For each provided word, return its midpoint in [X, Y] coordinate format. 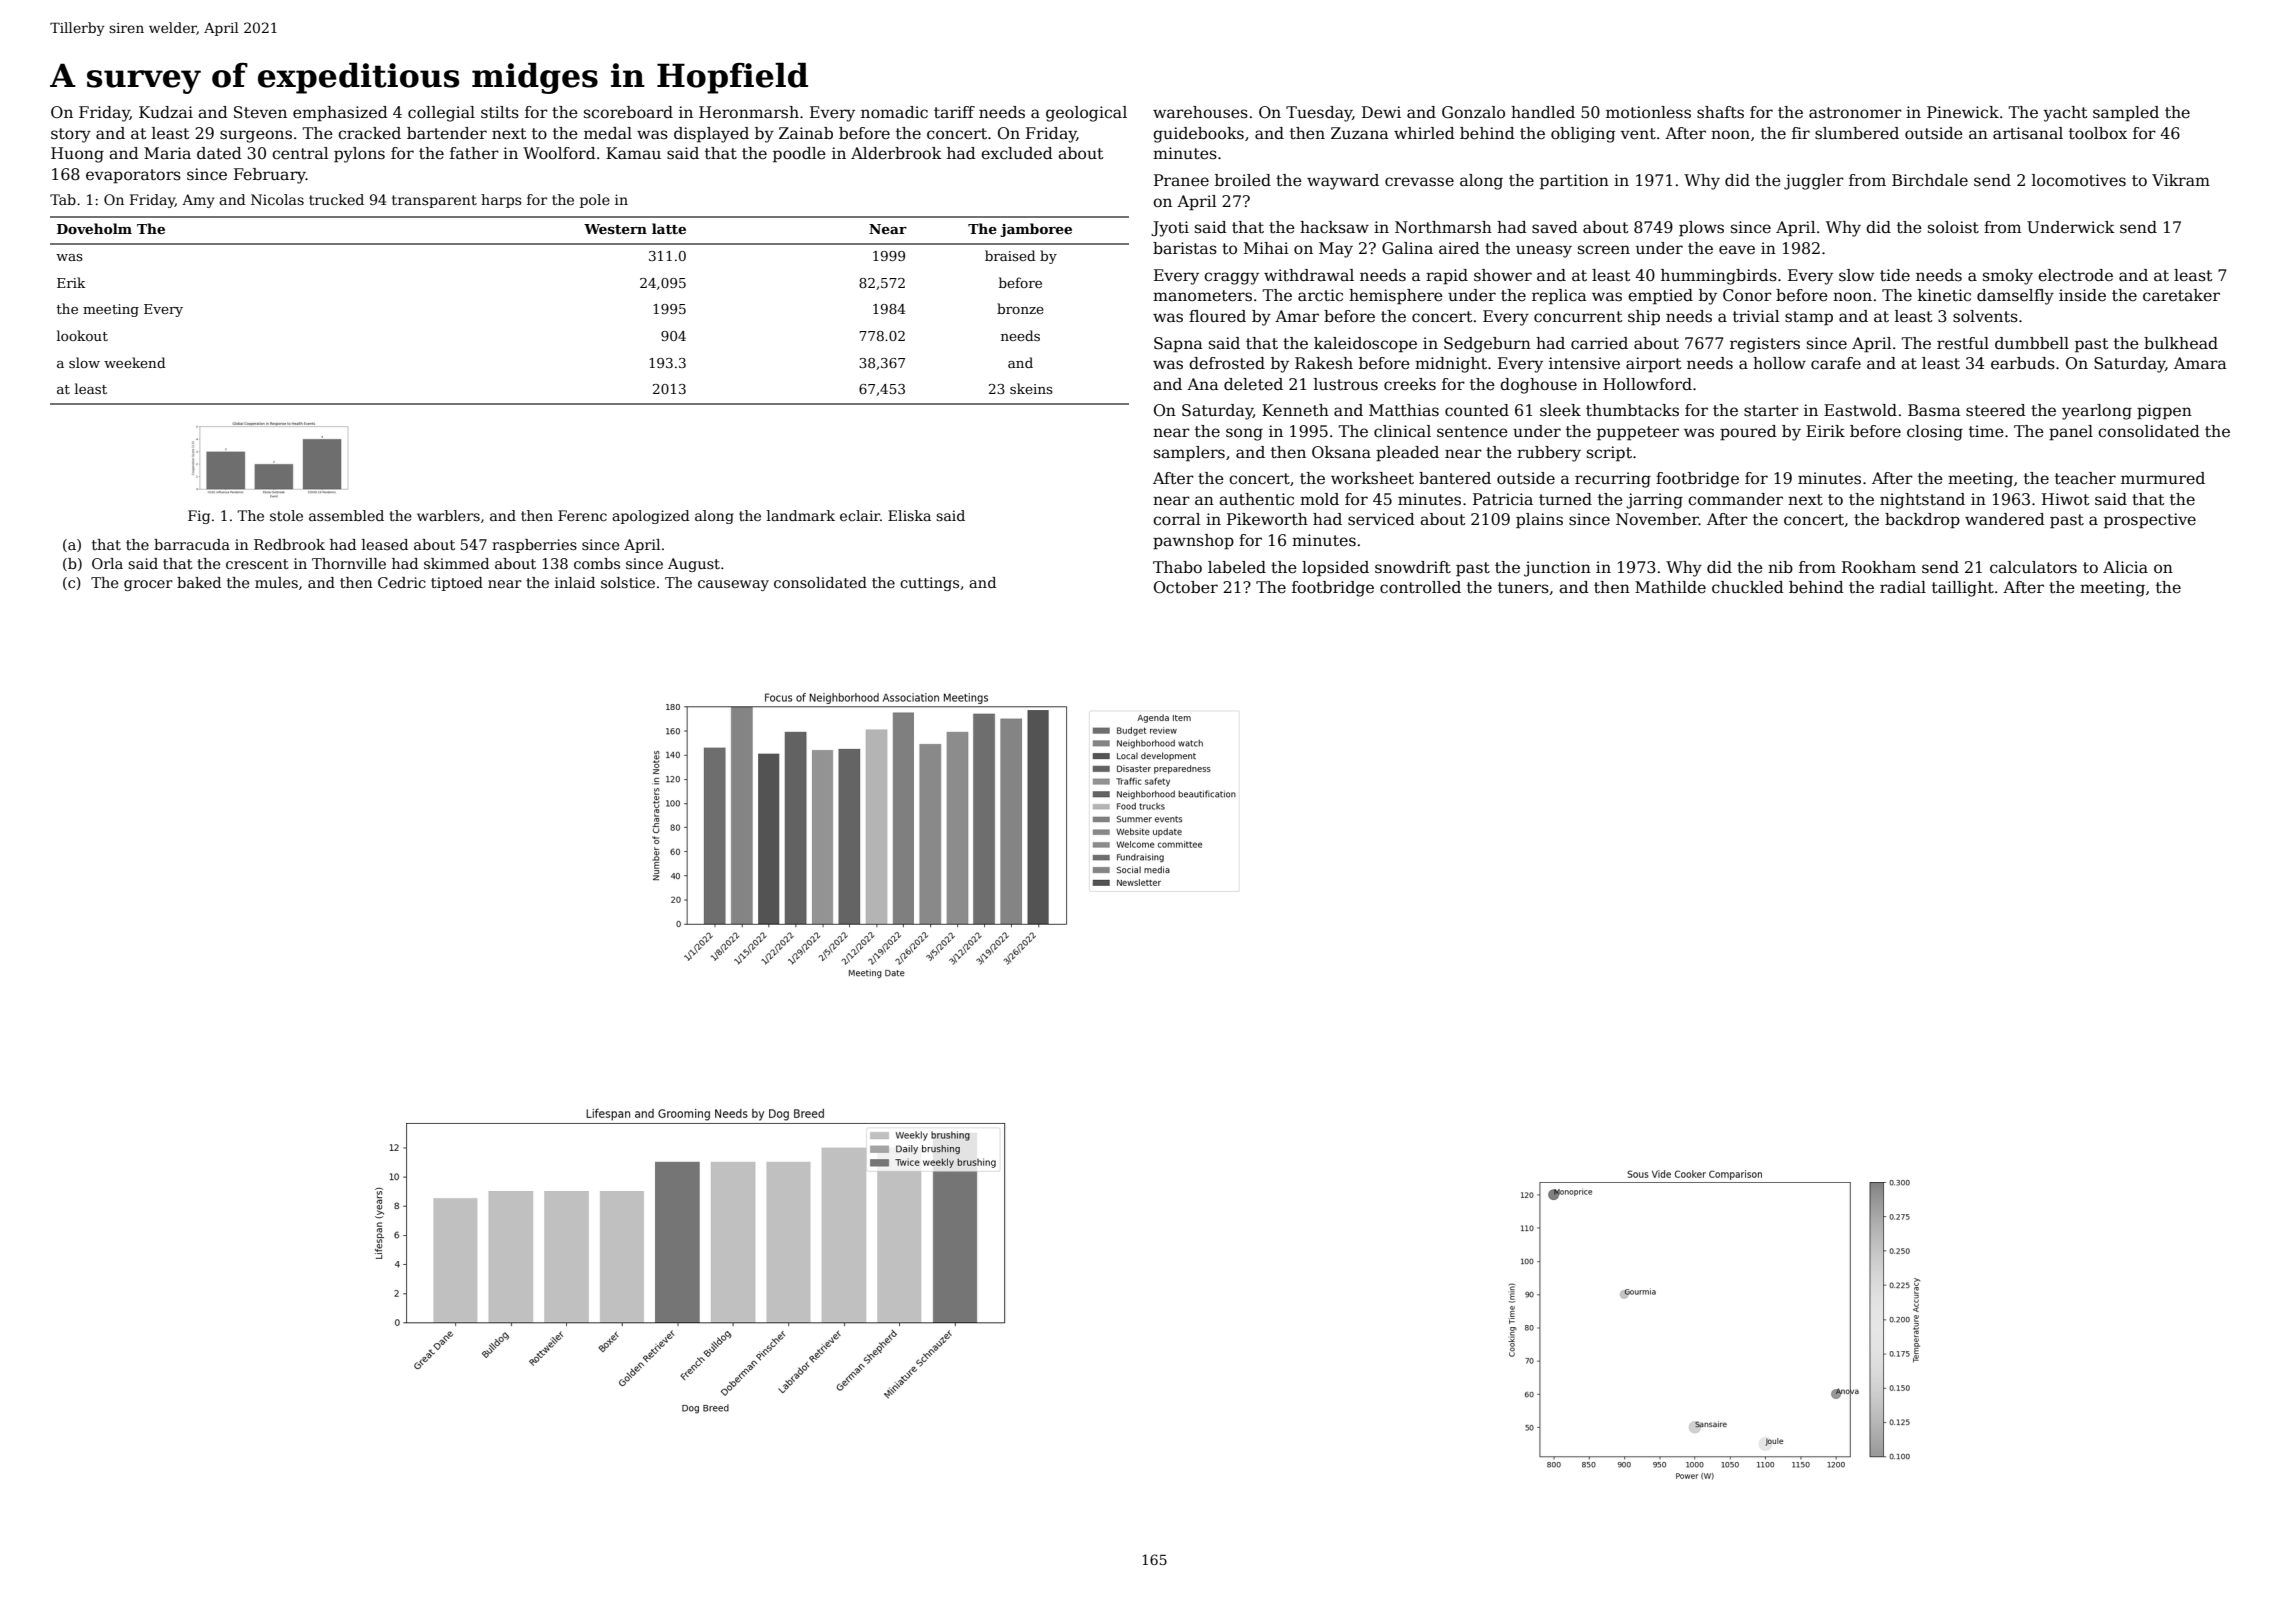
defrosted [1227, 363]
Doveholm [94, 228]
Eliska [909, 515]
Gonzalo [1473, 112]
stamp [1809, 318]
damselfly [2015, 297]
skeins [1031, 388]
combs [597, 563]
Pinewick [1963, 112]
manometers [1202, 296]
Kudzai [166, 112]
